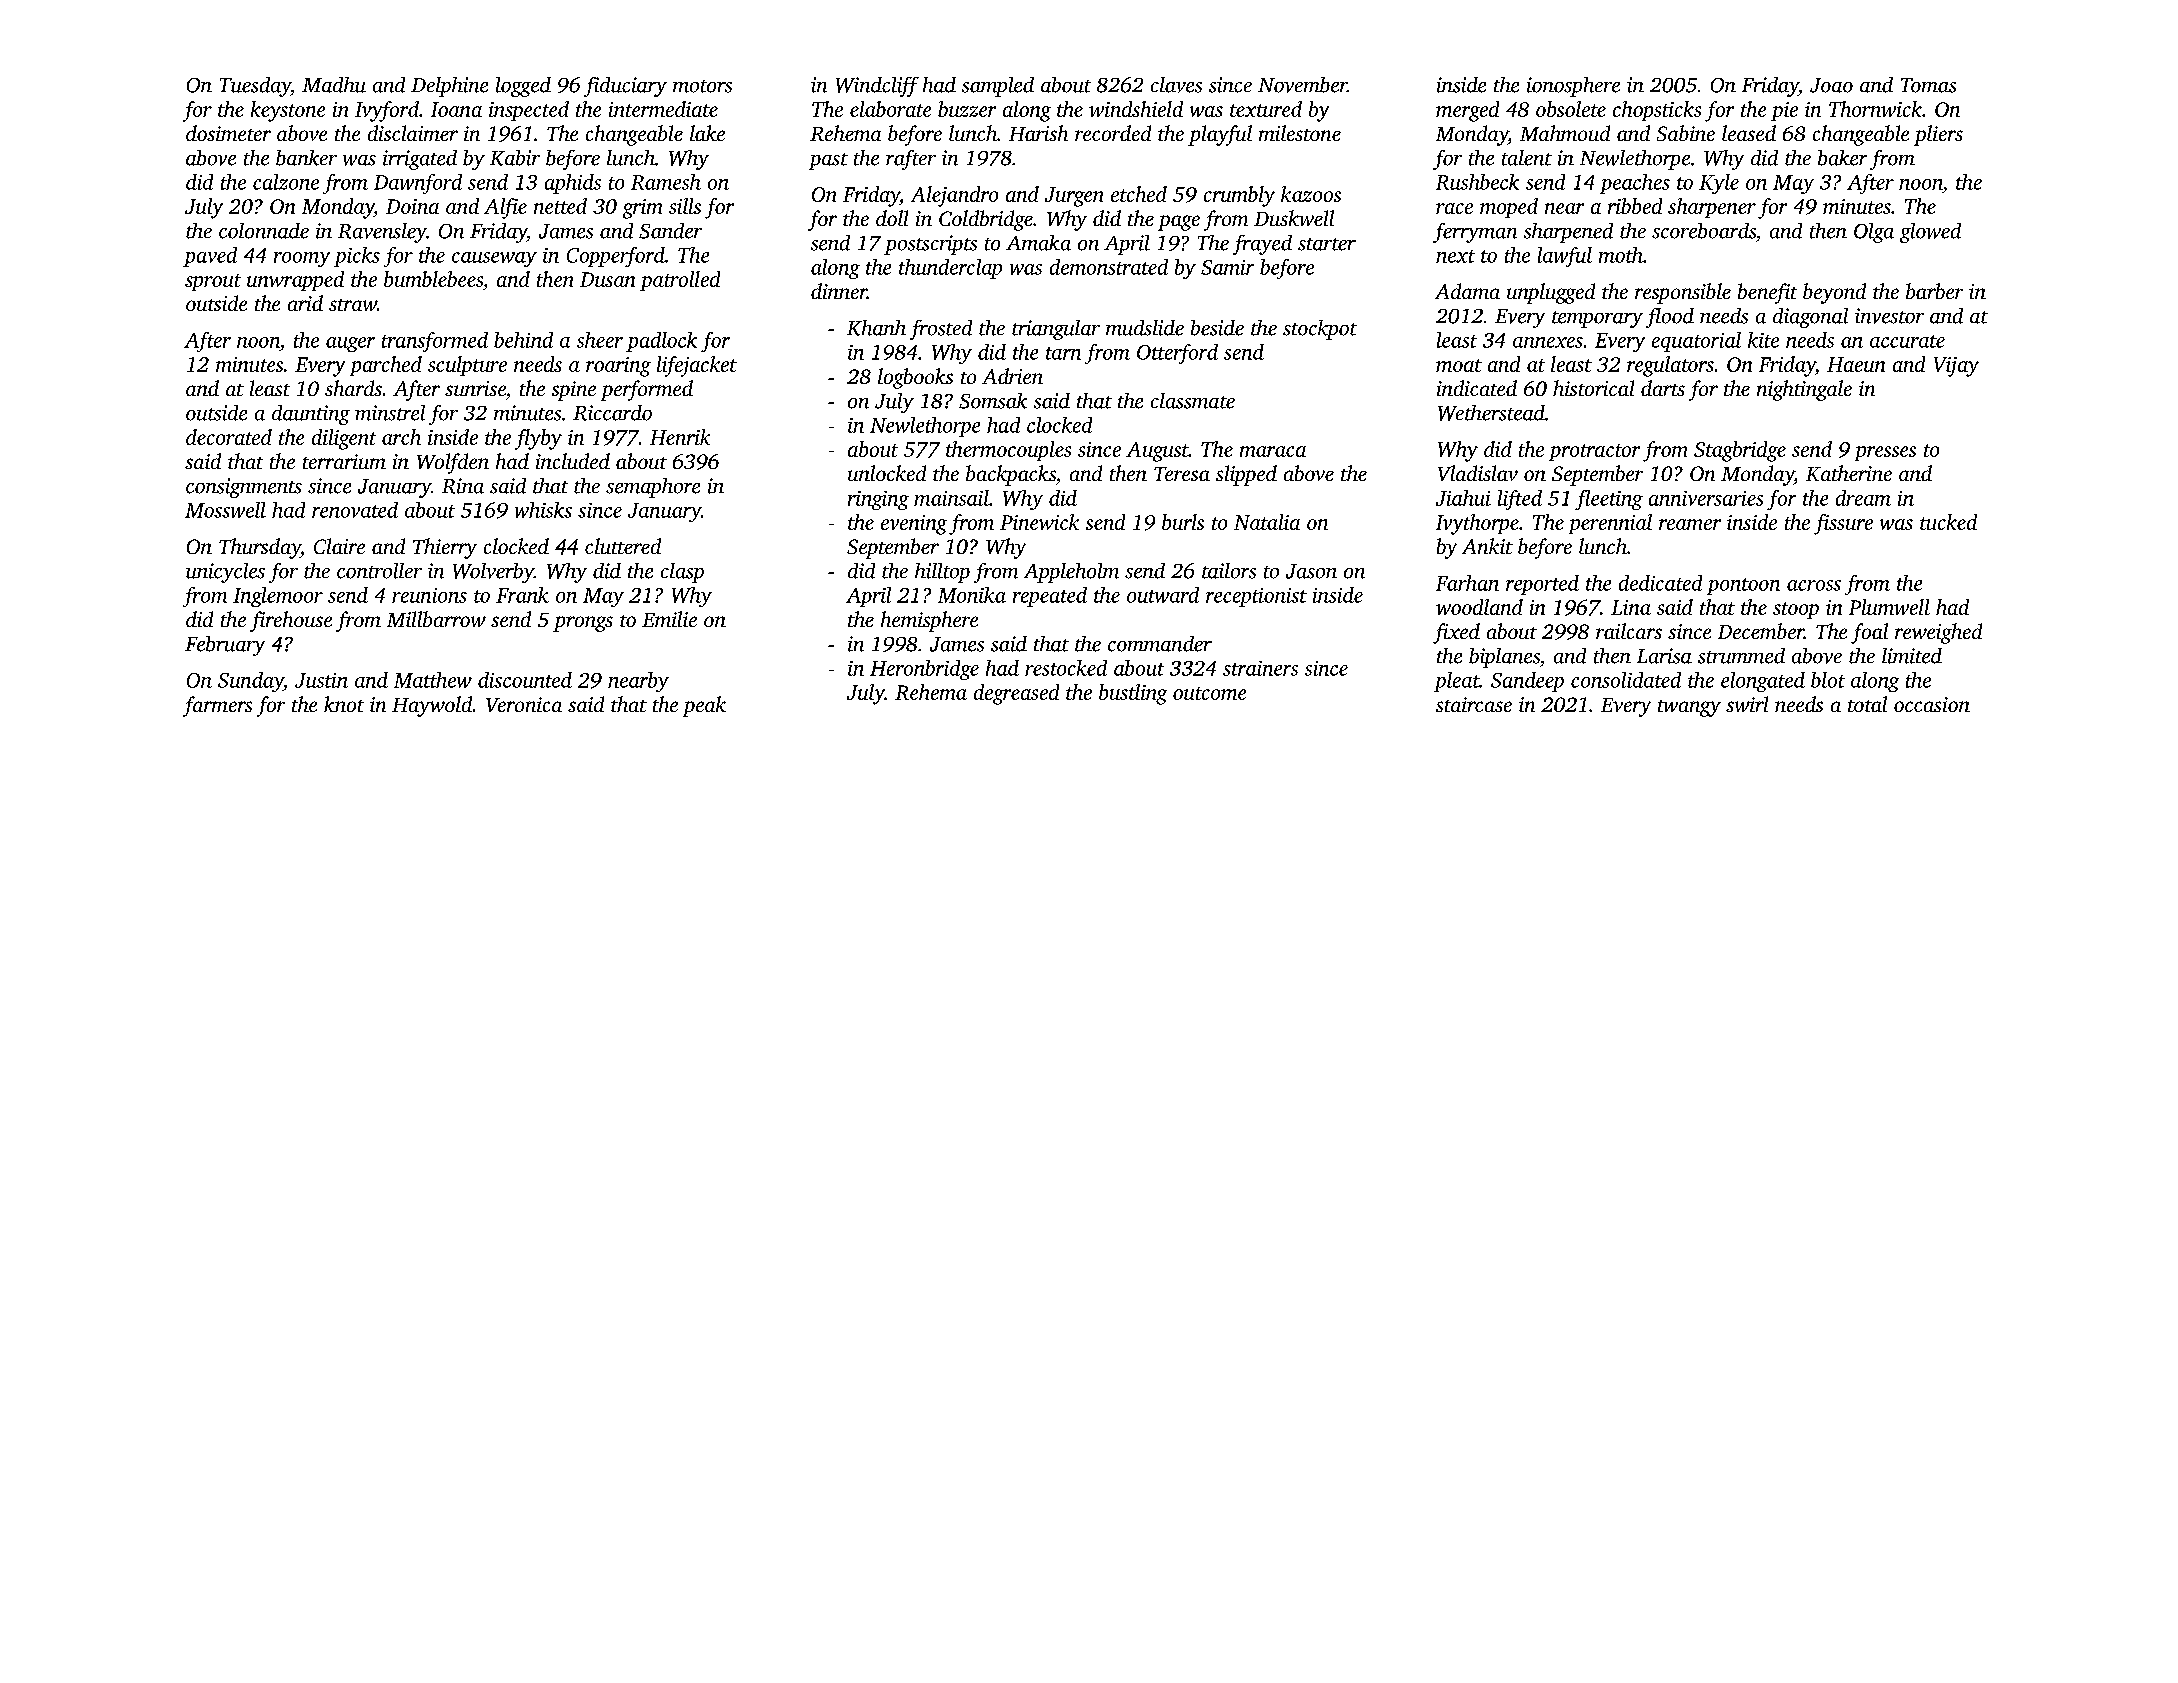 Image resolution: width=2178 pixels, height=1683 pixels. Describe the element at coordinates (1273, 451) in the screenshot. I see `maraca` at that location.
